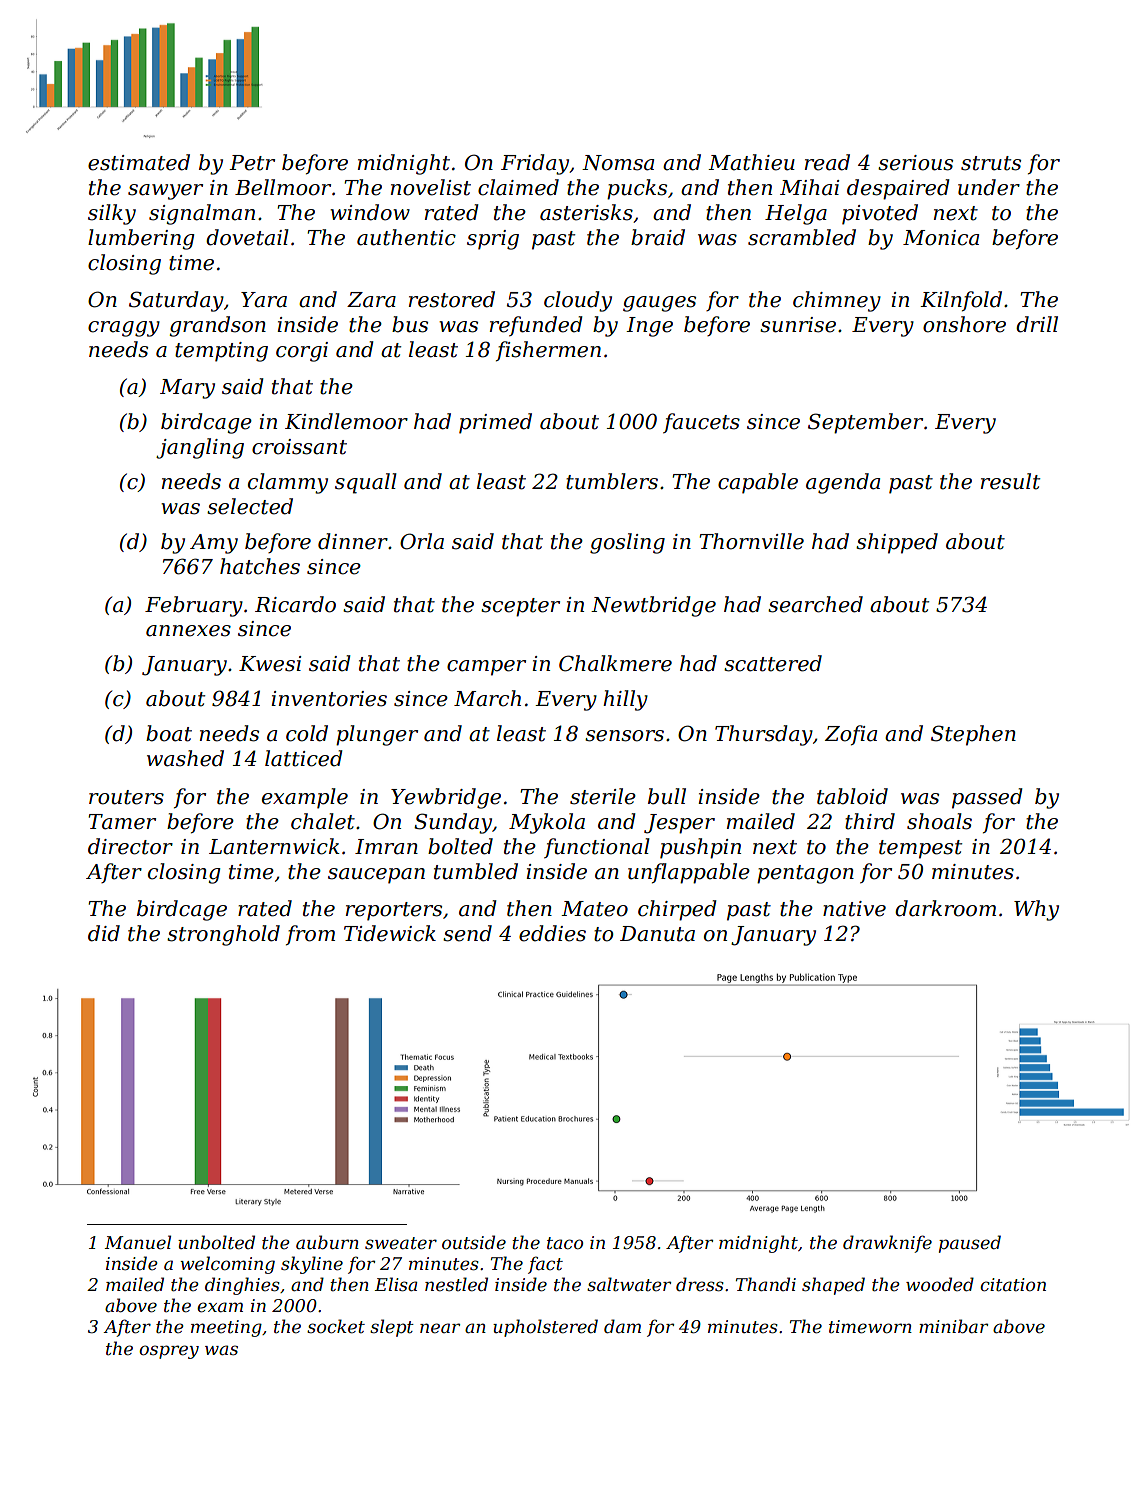  Describe the element at coordinates (139, 162) in the screenshot. I see `estimated` at that location.
